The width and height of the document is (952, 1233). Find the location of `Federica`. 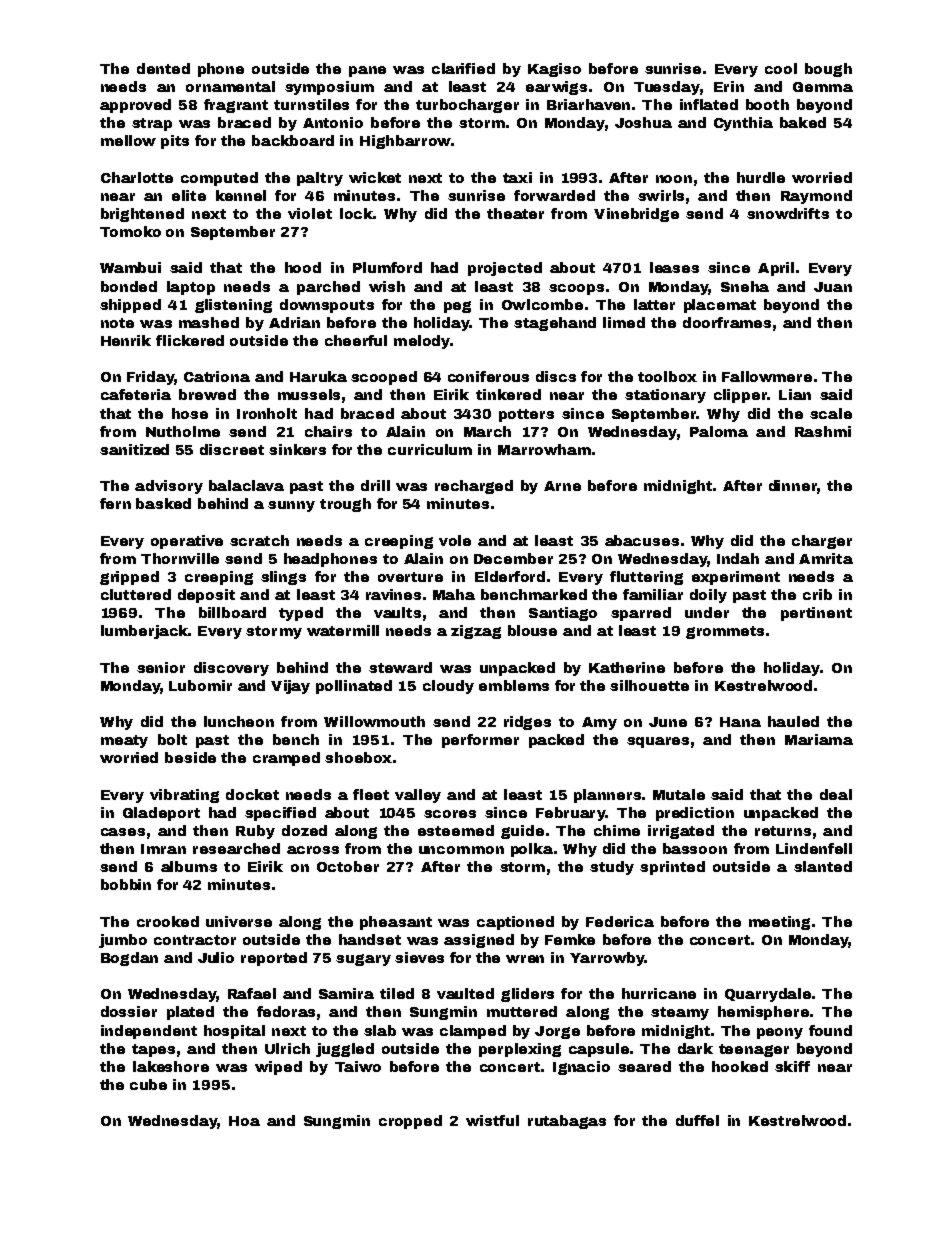

Federica is located at coordinates (620, 921).
